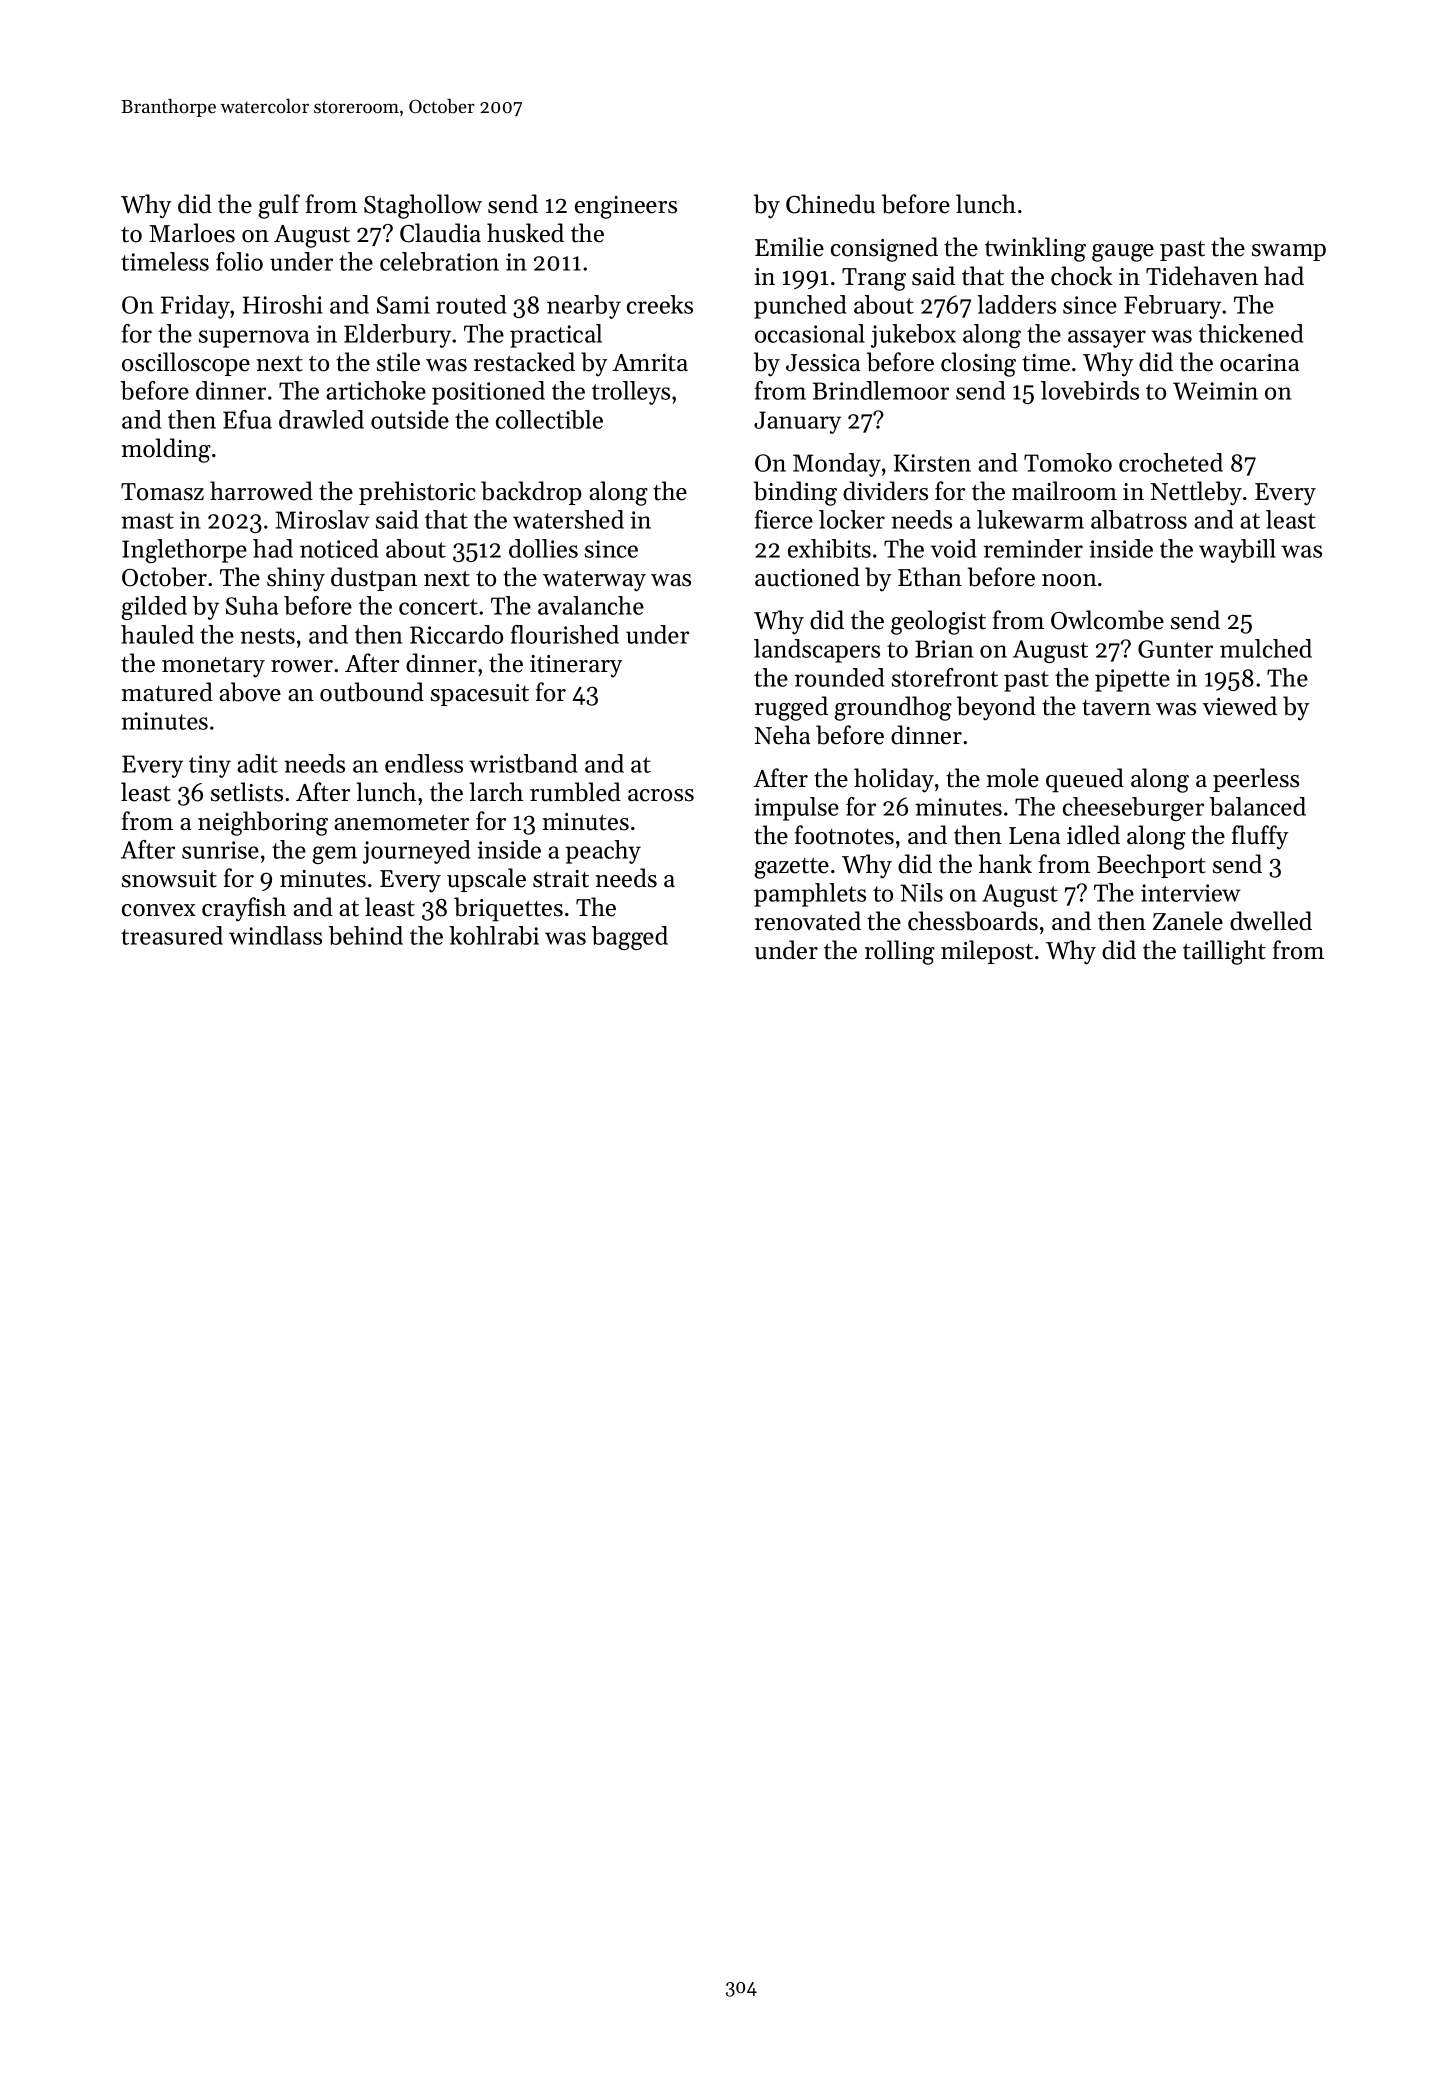 This screenshot has height=2100, width=1450. Describe the element at coordinates (275, 935) in the screenshot. I see `windlass` at that location.
